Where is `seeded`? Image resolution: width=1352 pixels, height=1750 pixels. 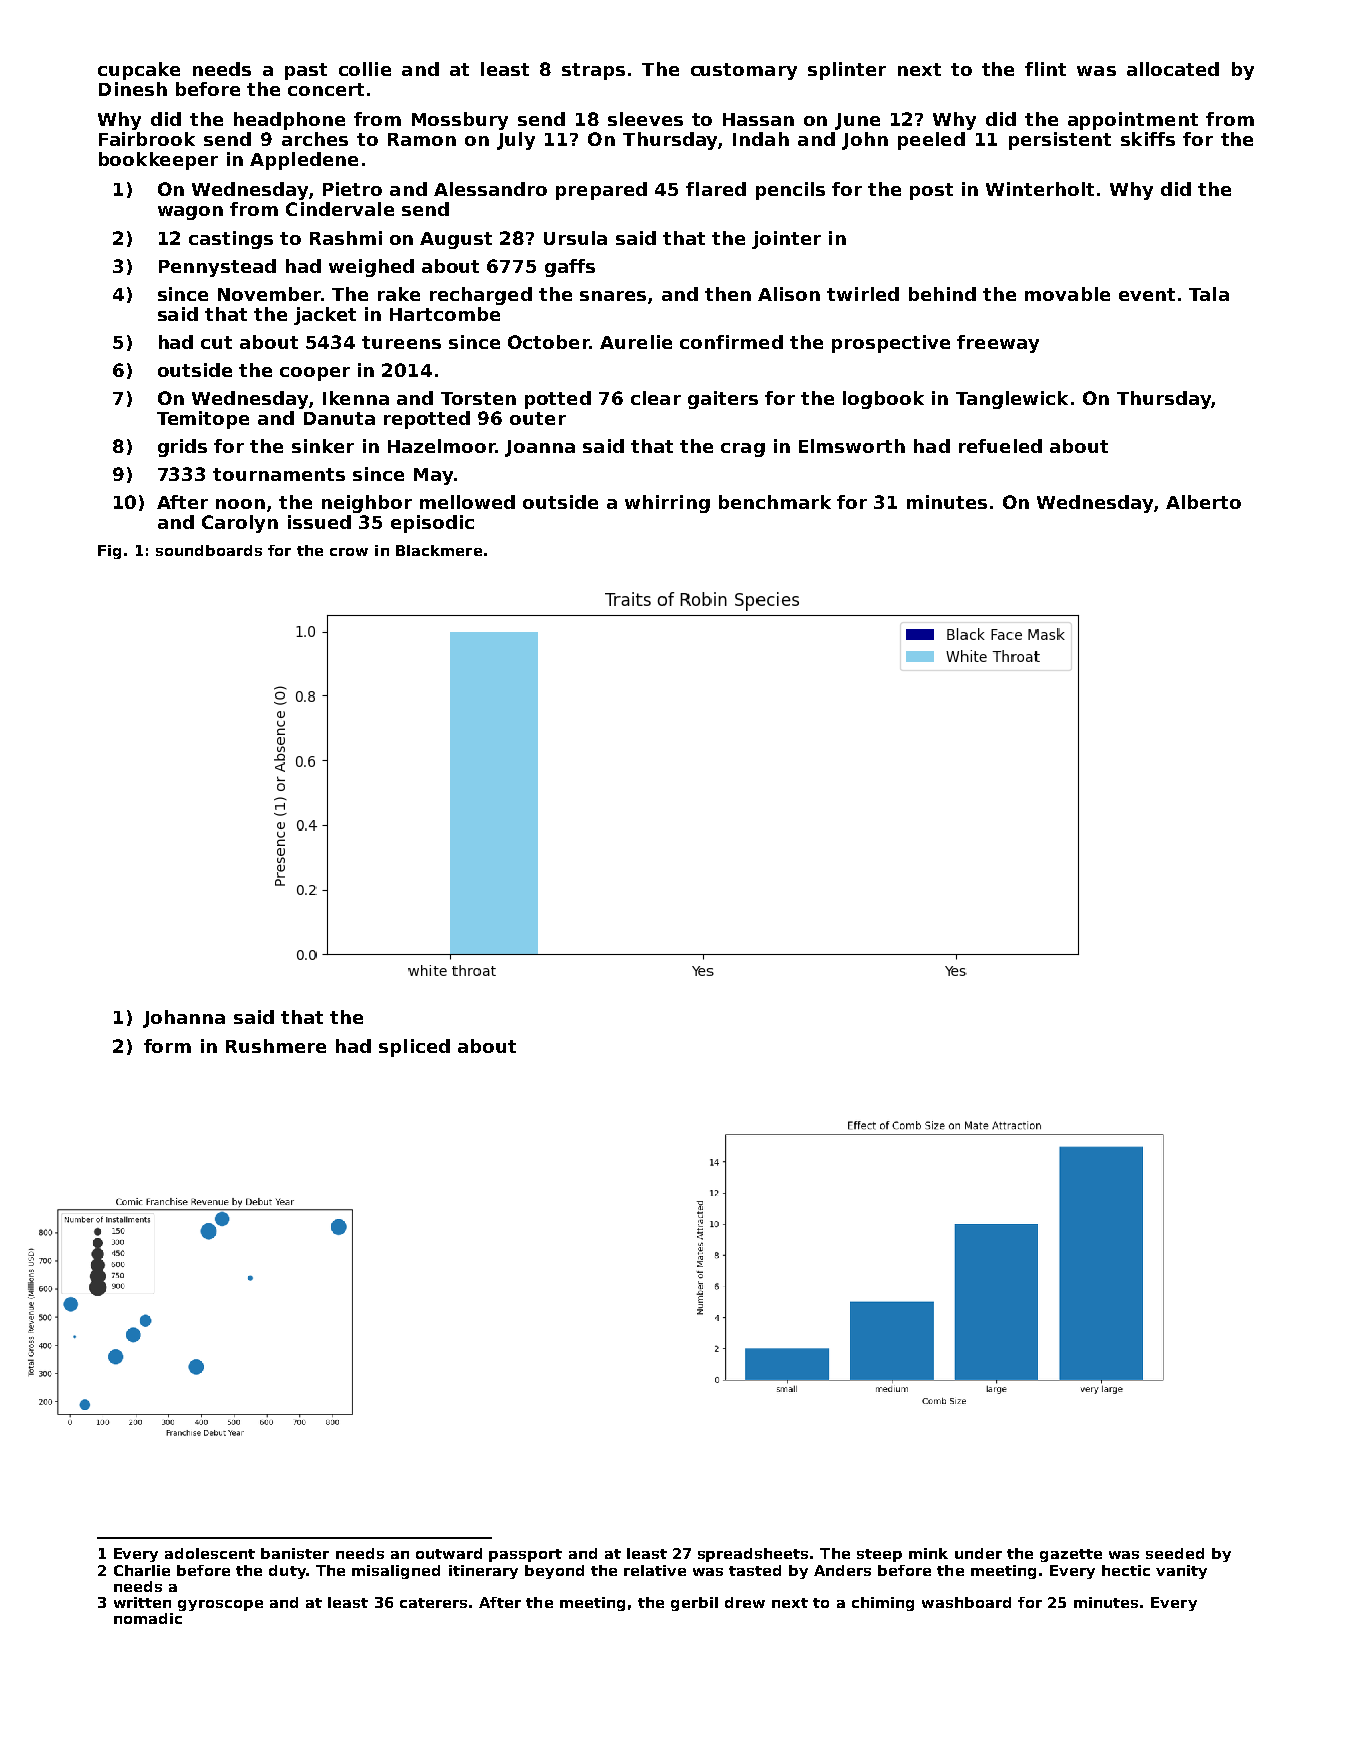
seeded is located at coordinates (1175, 1553).
